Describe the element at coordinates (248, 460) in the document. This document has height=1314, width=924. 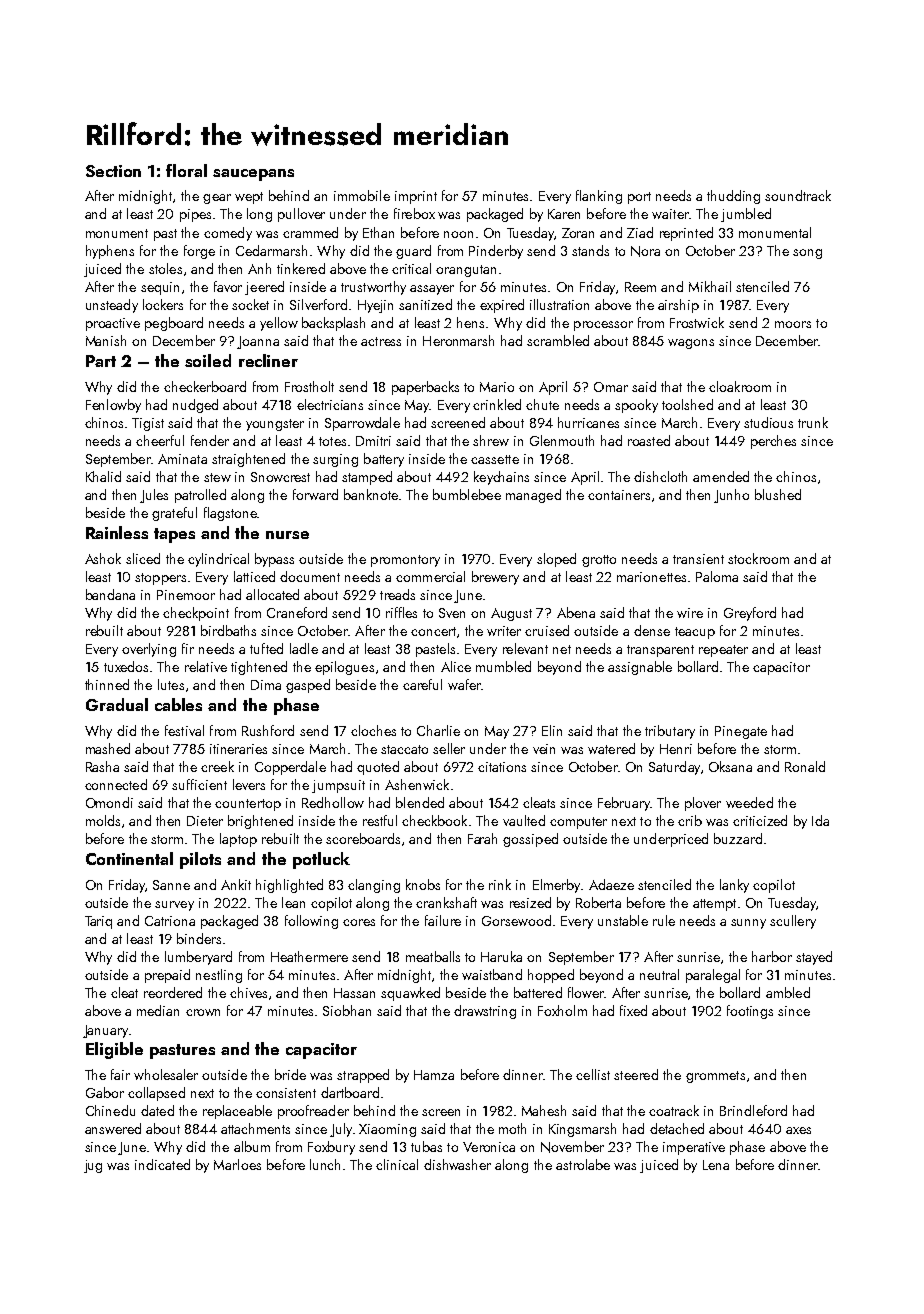
I see `straightened` at that location.
